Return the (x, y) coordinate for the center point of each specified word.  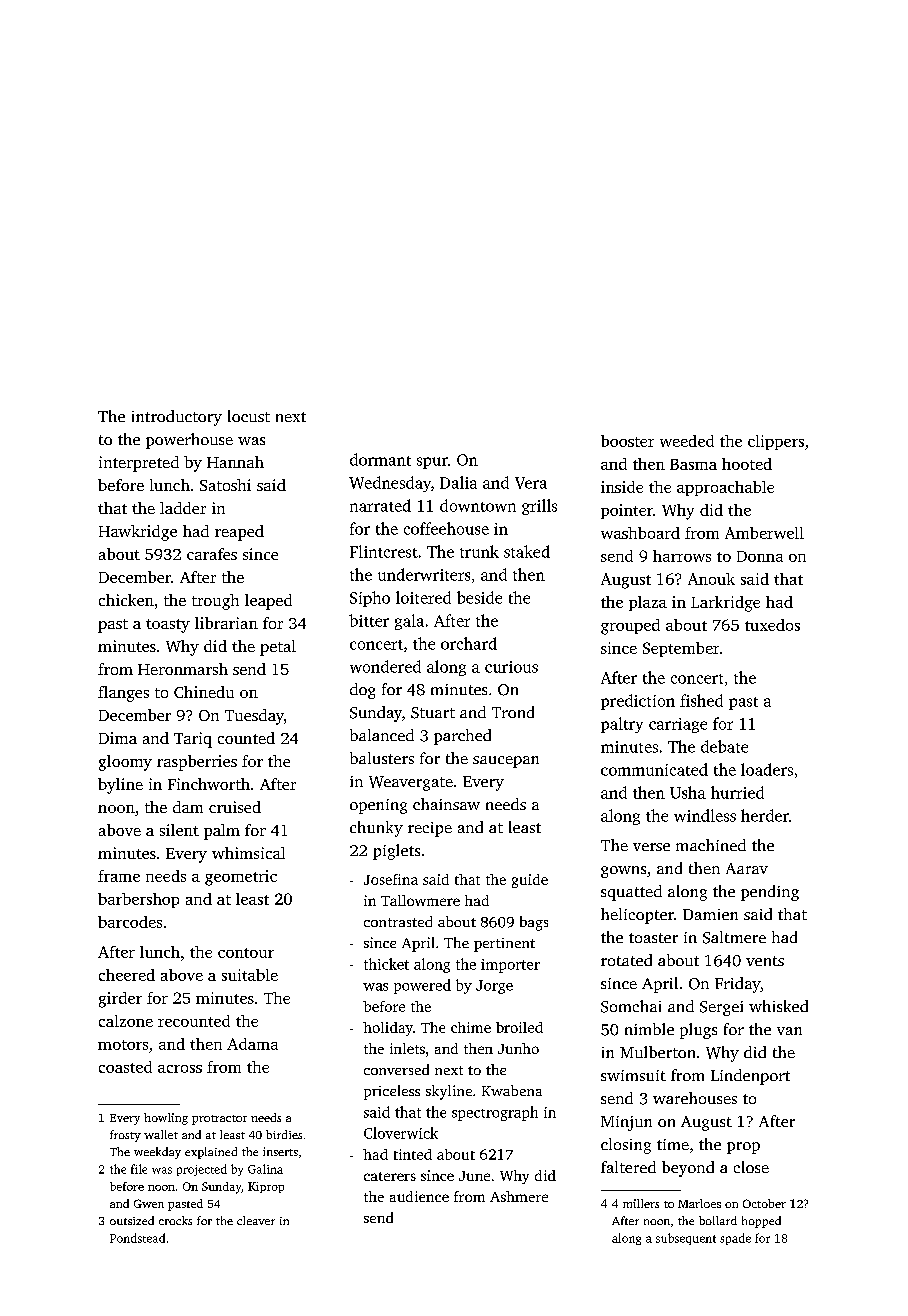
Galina (265, 1169)
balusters (382, 758)
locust (249, 416)
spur (432, 463)
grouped (630, 627)
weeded (687, 441)
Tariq (193, 740)
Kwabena (512, 1090)
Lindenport (750, 1077)
